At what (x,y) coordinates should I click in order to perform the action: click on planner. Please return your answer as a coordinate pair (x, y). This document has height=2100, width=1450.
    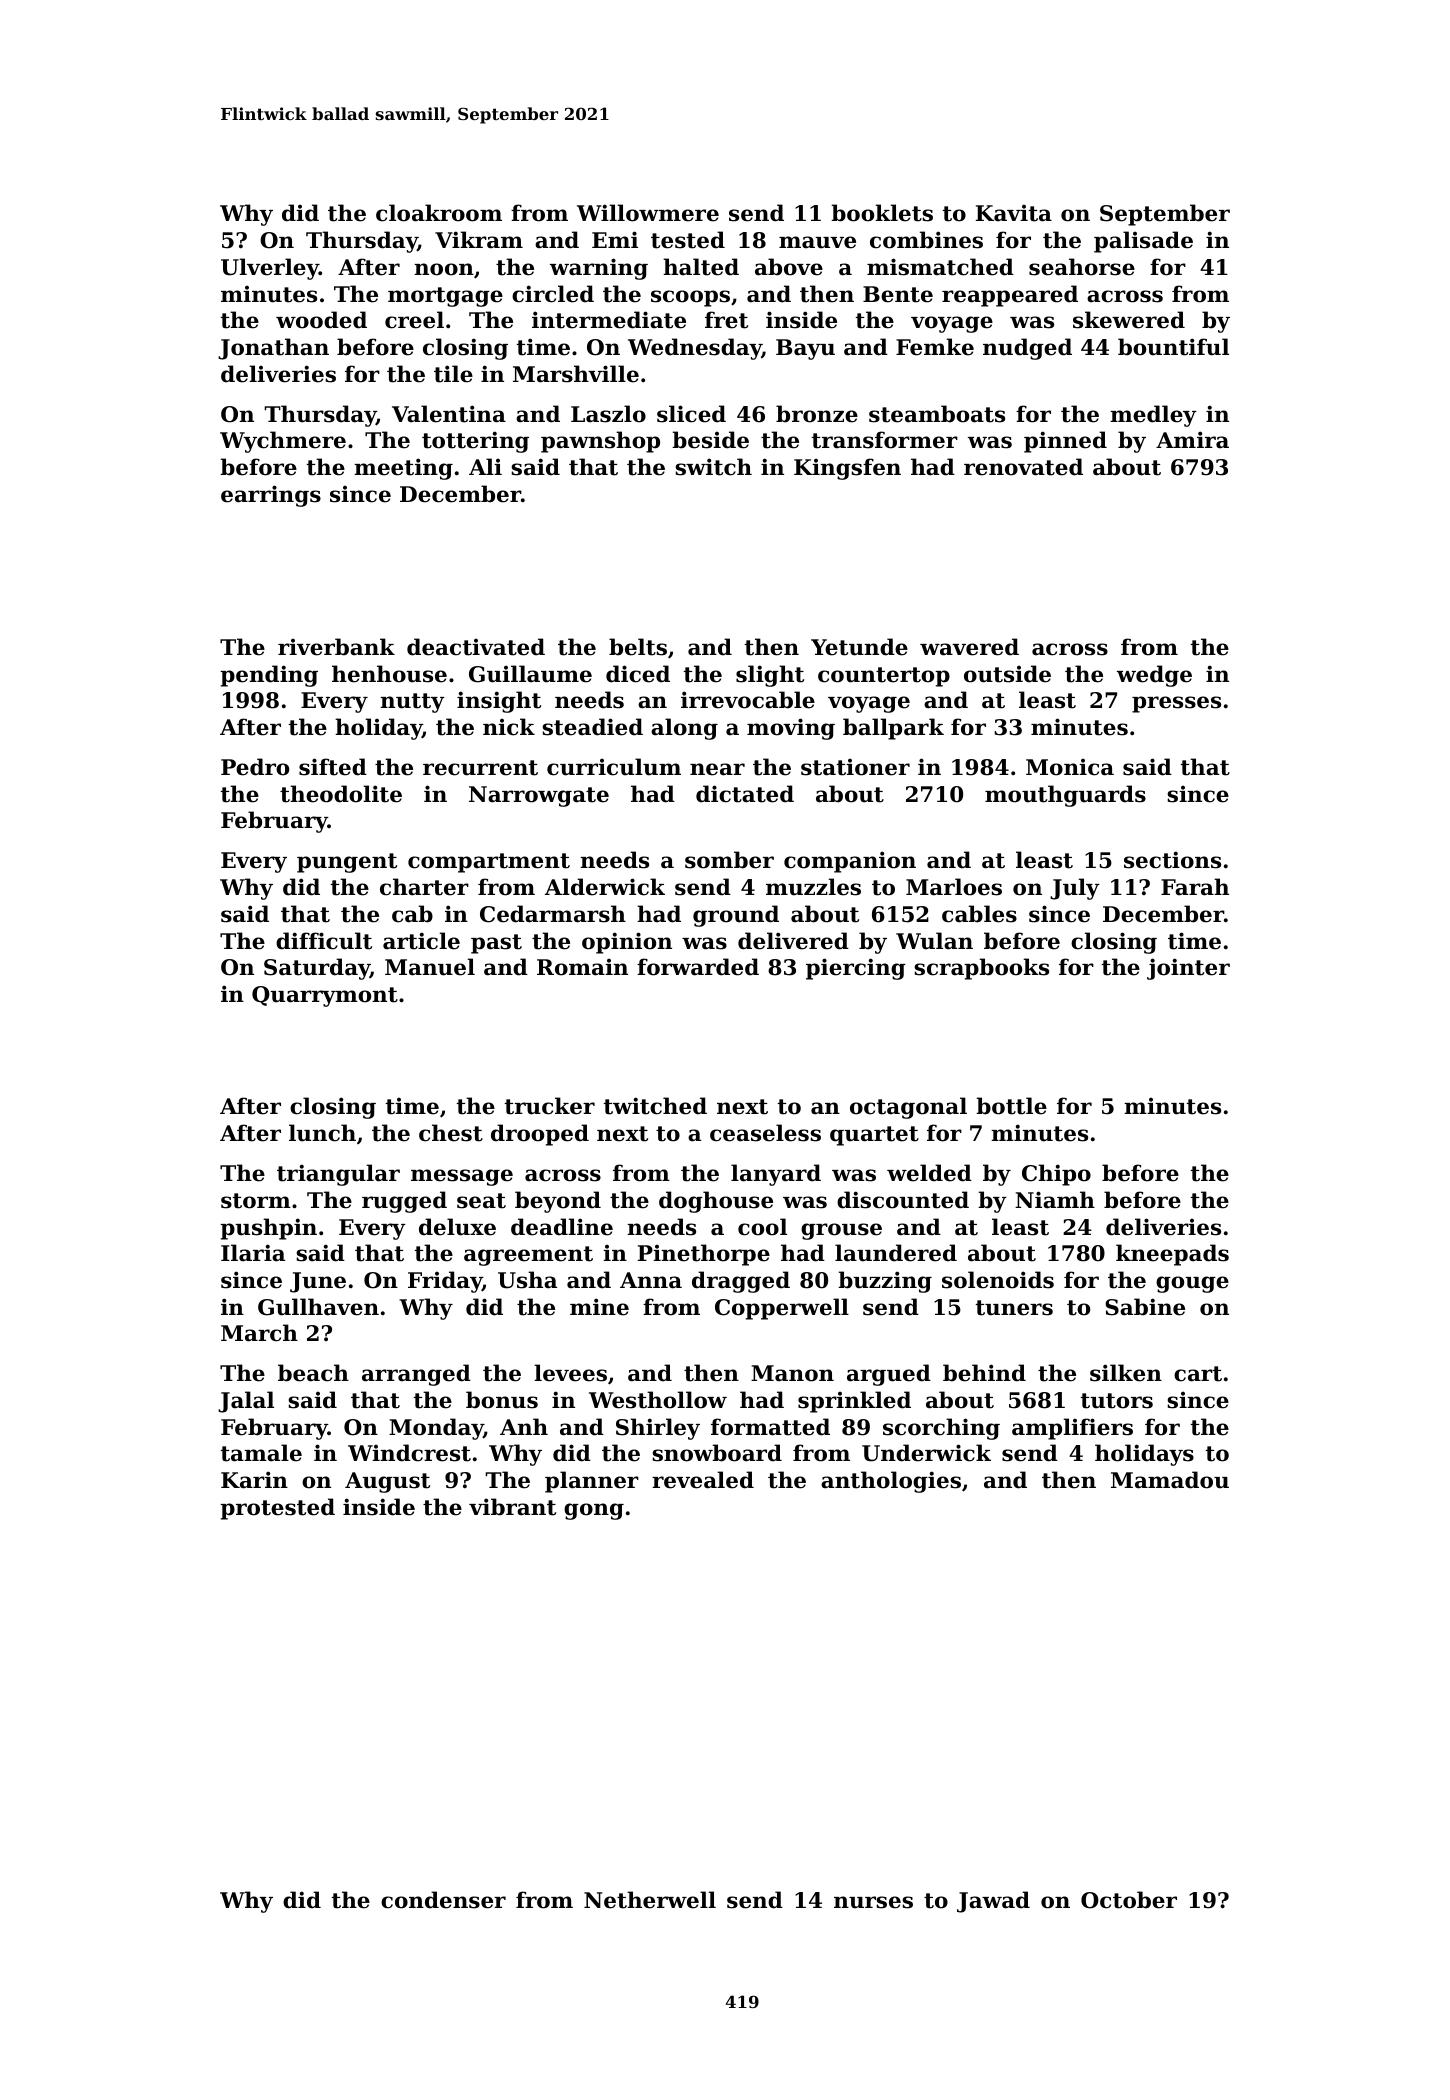
    Looking at the image, I should click on (592, 1482).
